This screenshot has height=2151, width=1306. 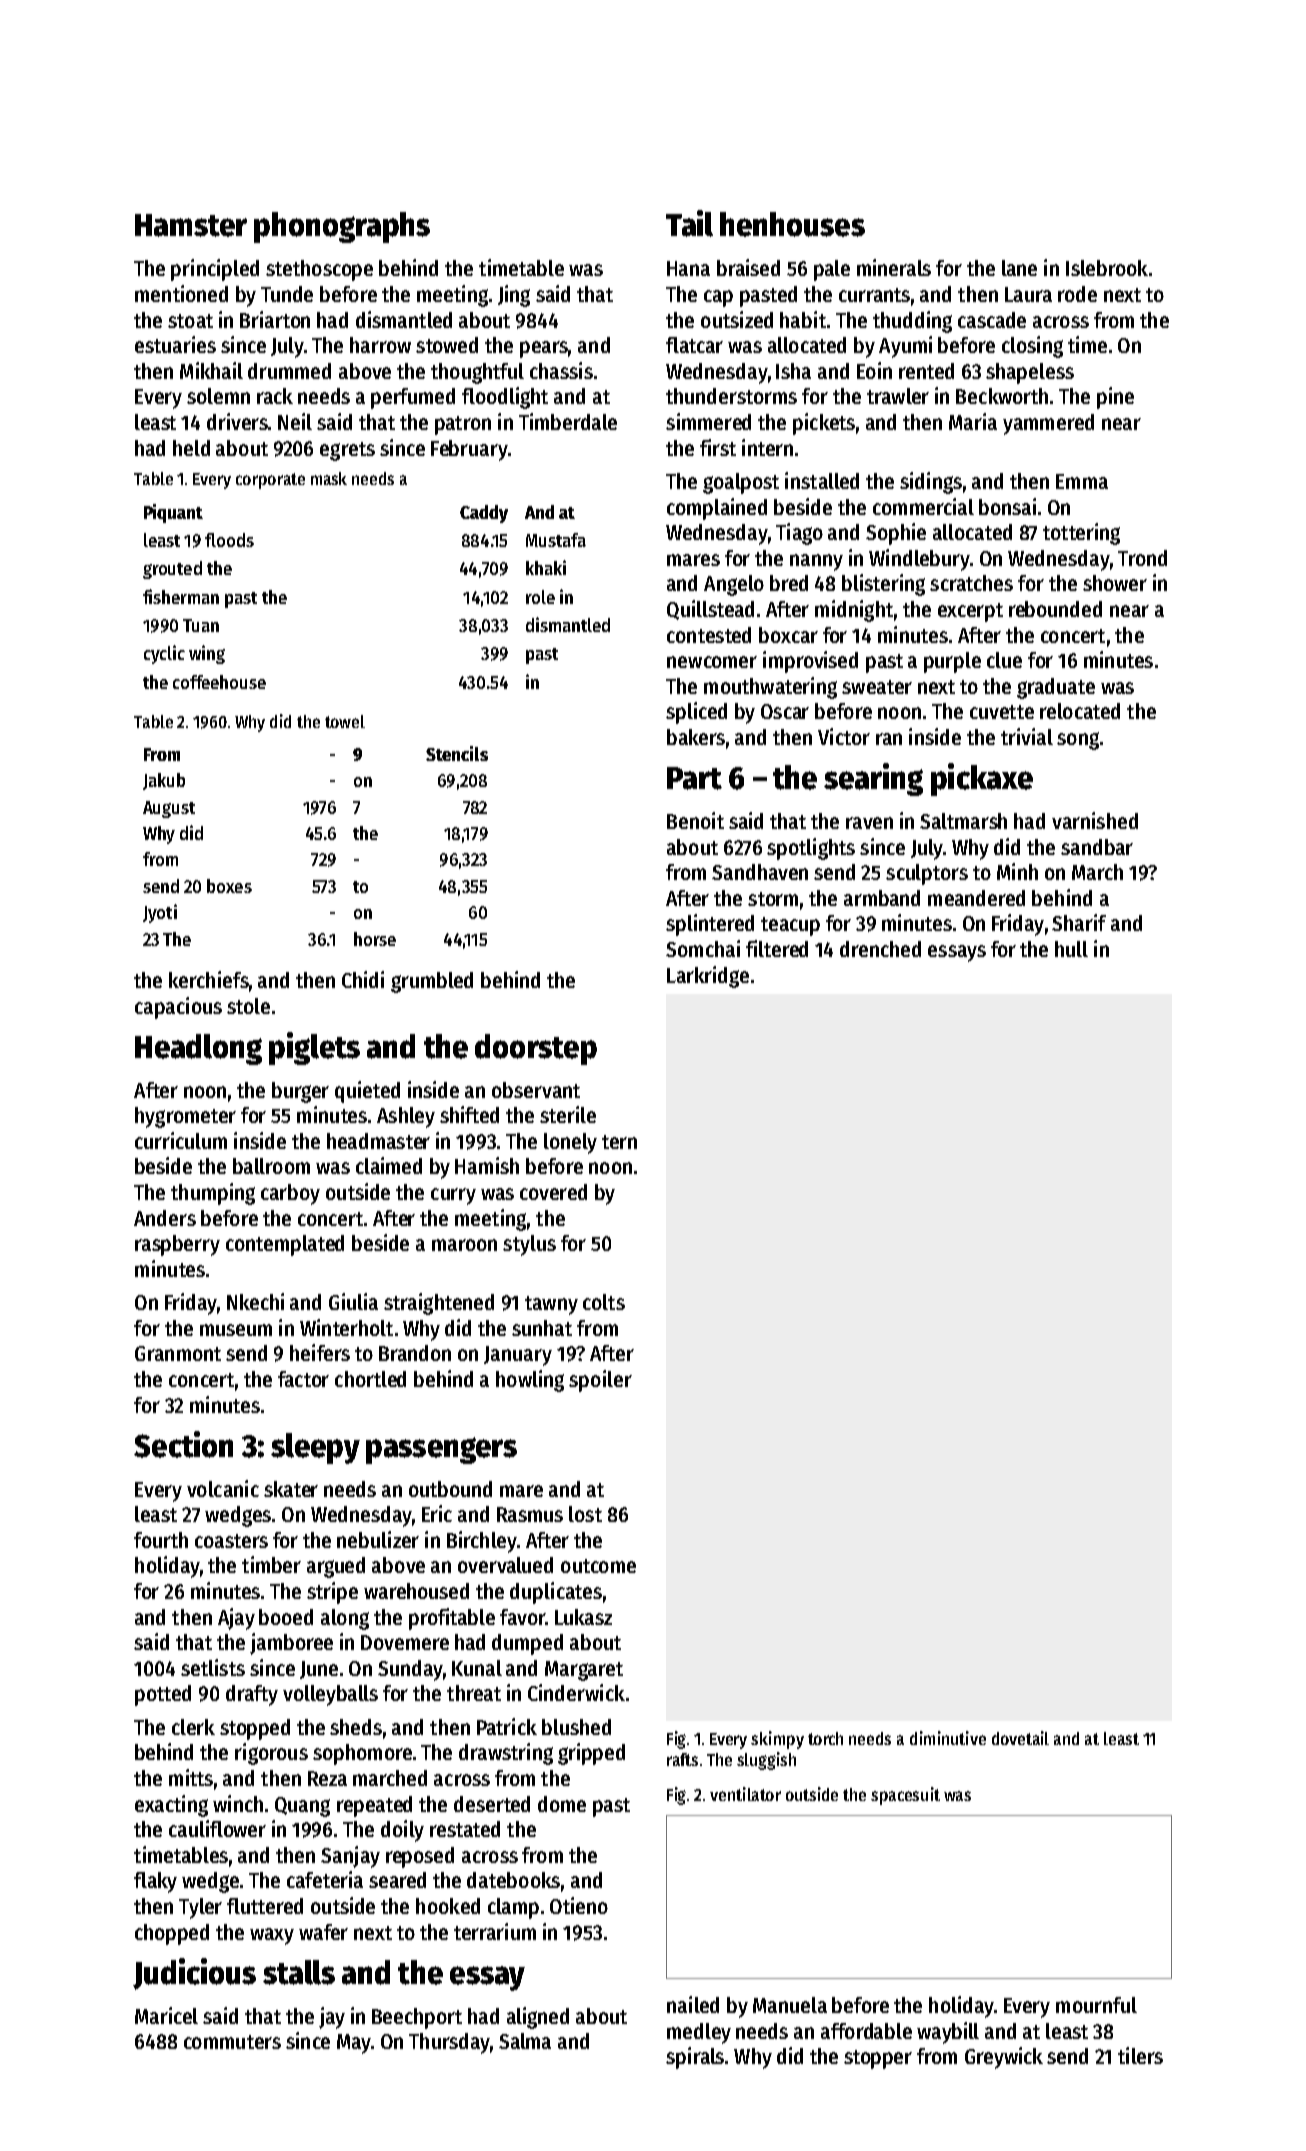 What do you see at coordinates (1096, 2005) in the screenshot?
I see `mournful` at bounding box center [1096, 2005].
